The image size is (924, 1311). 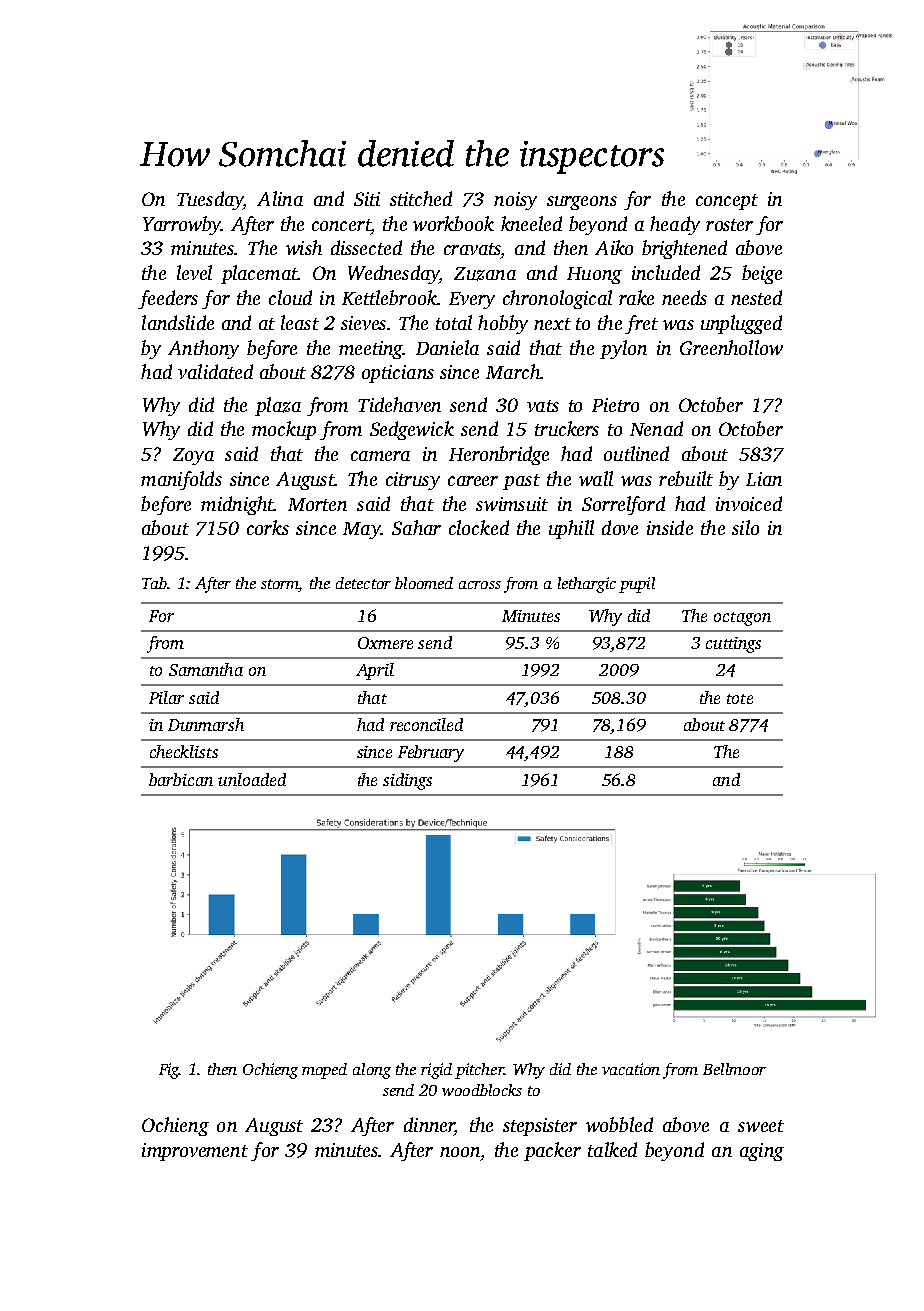 I want to click on moped, so click(x=324, y=1071).
